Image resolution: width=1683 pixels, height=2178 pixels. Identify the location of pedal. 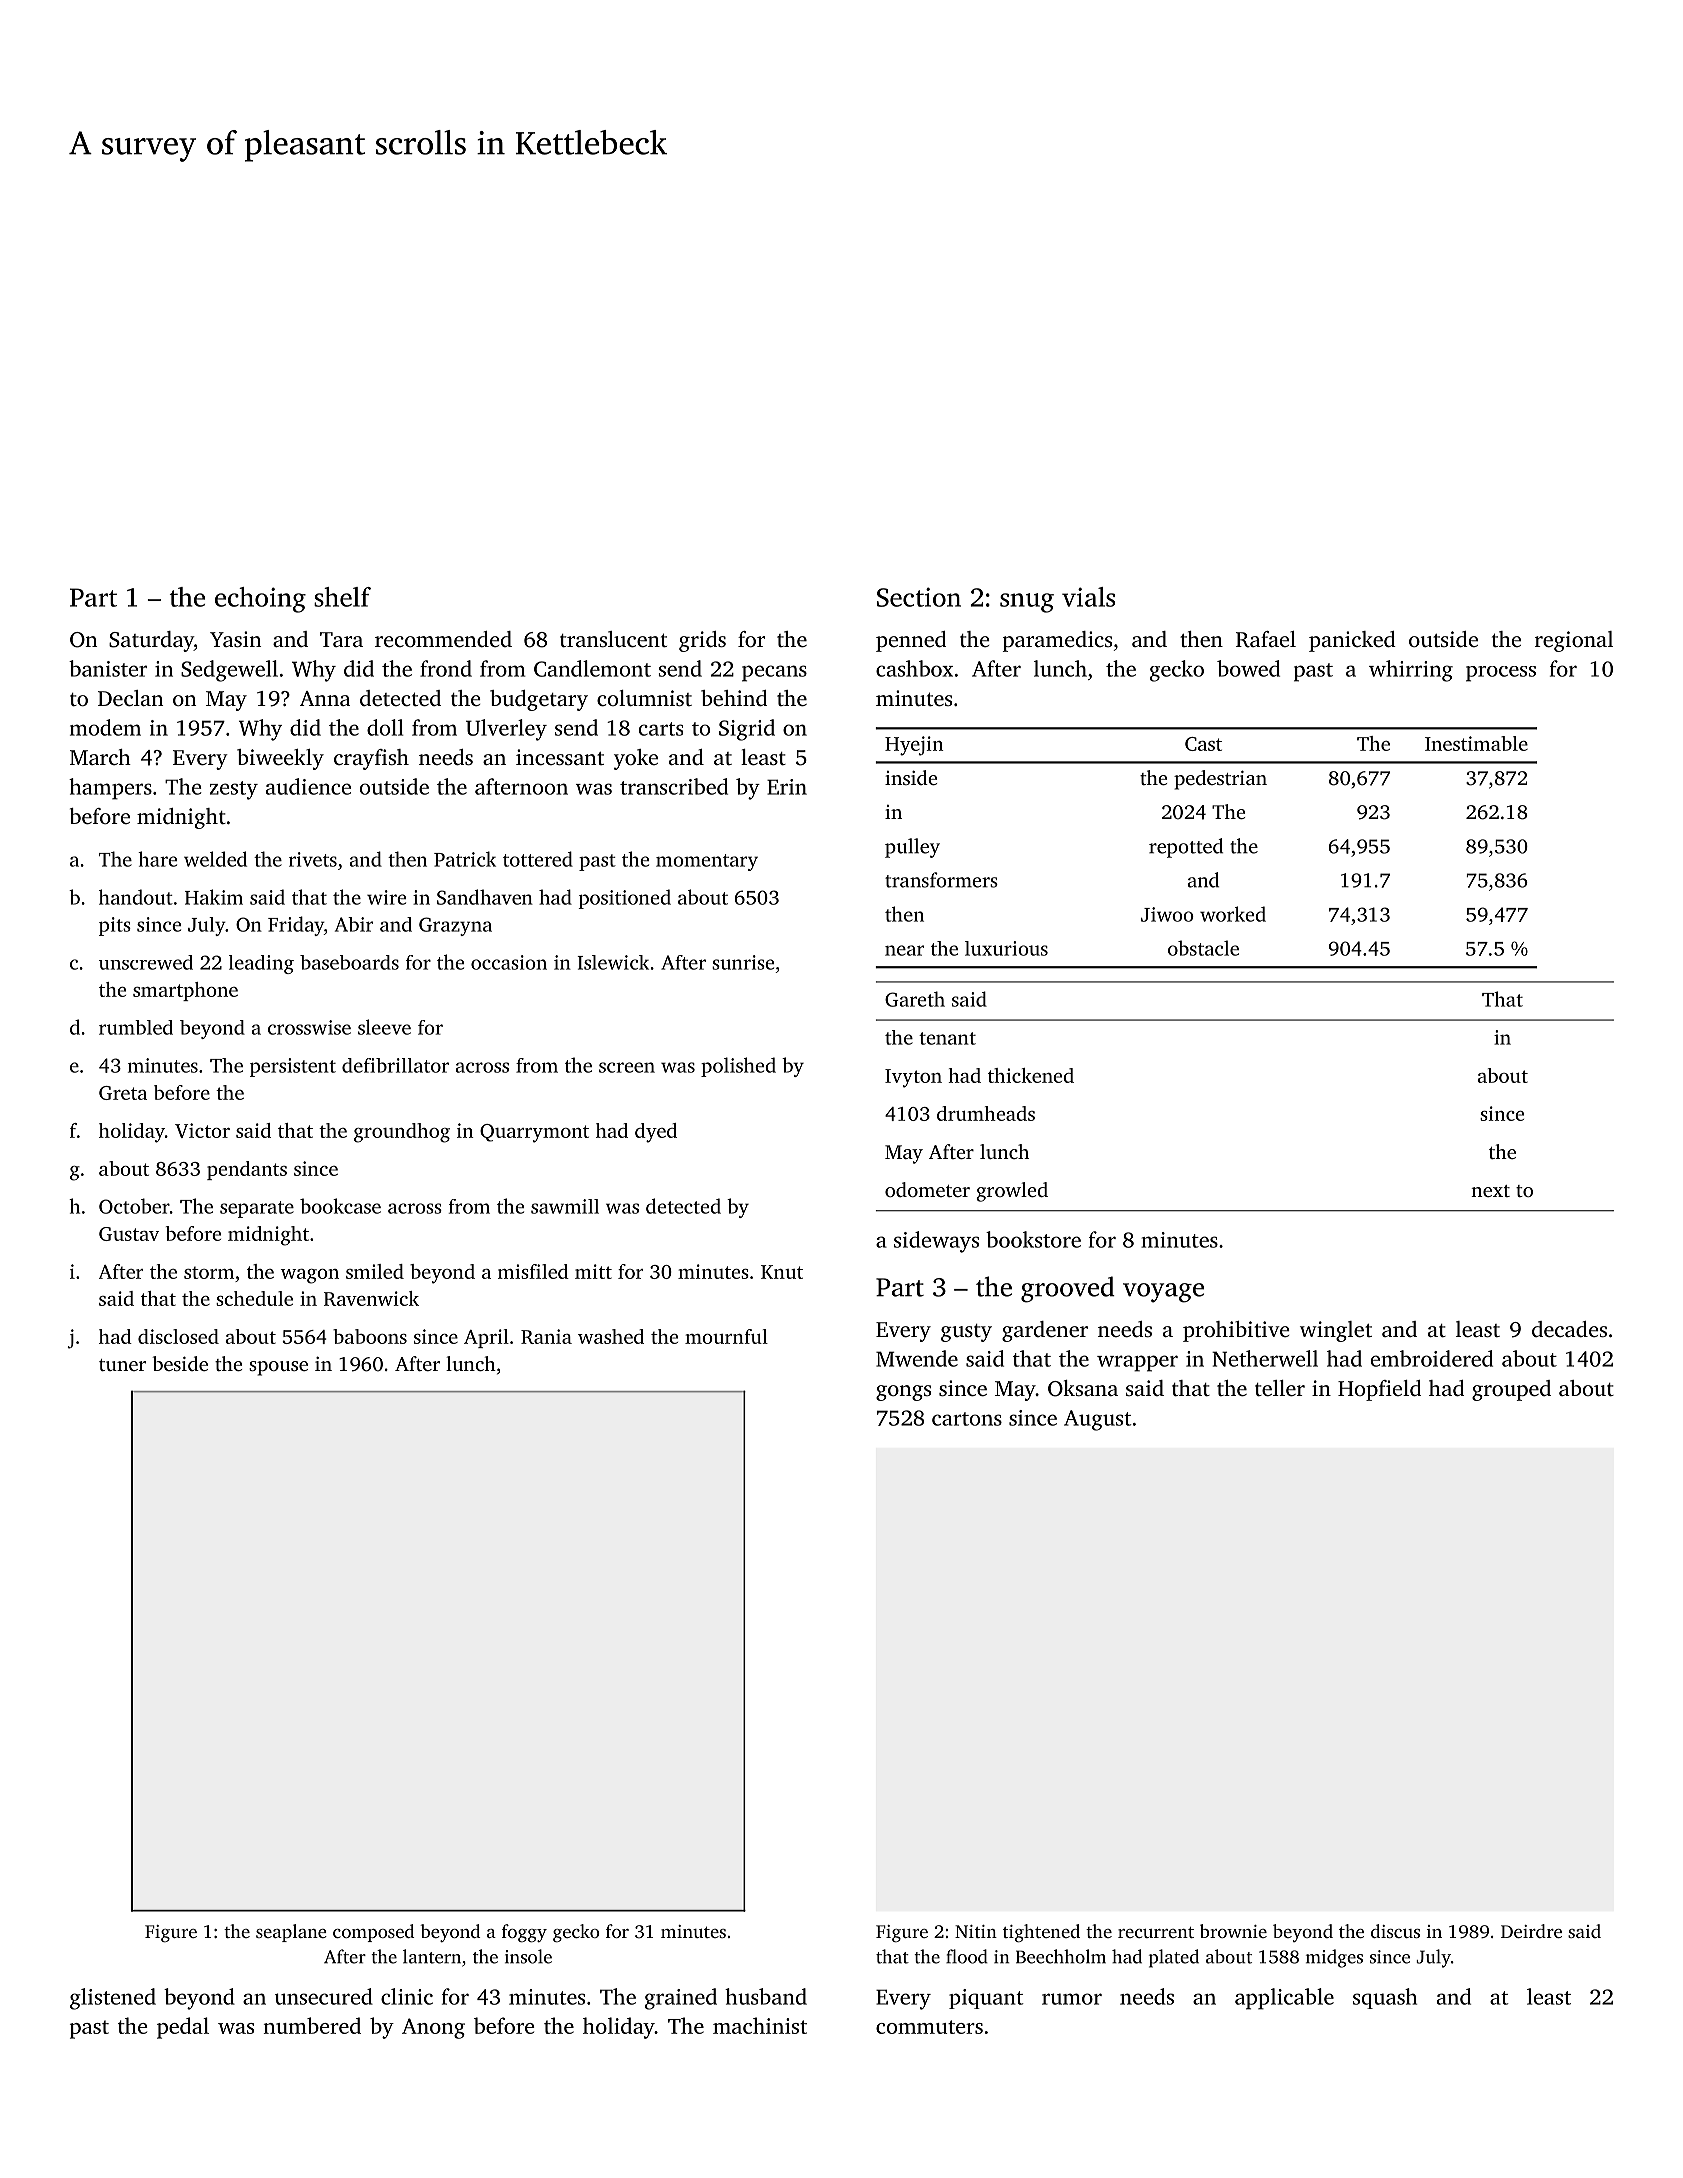
(183, 2028).
